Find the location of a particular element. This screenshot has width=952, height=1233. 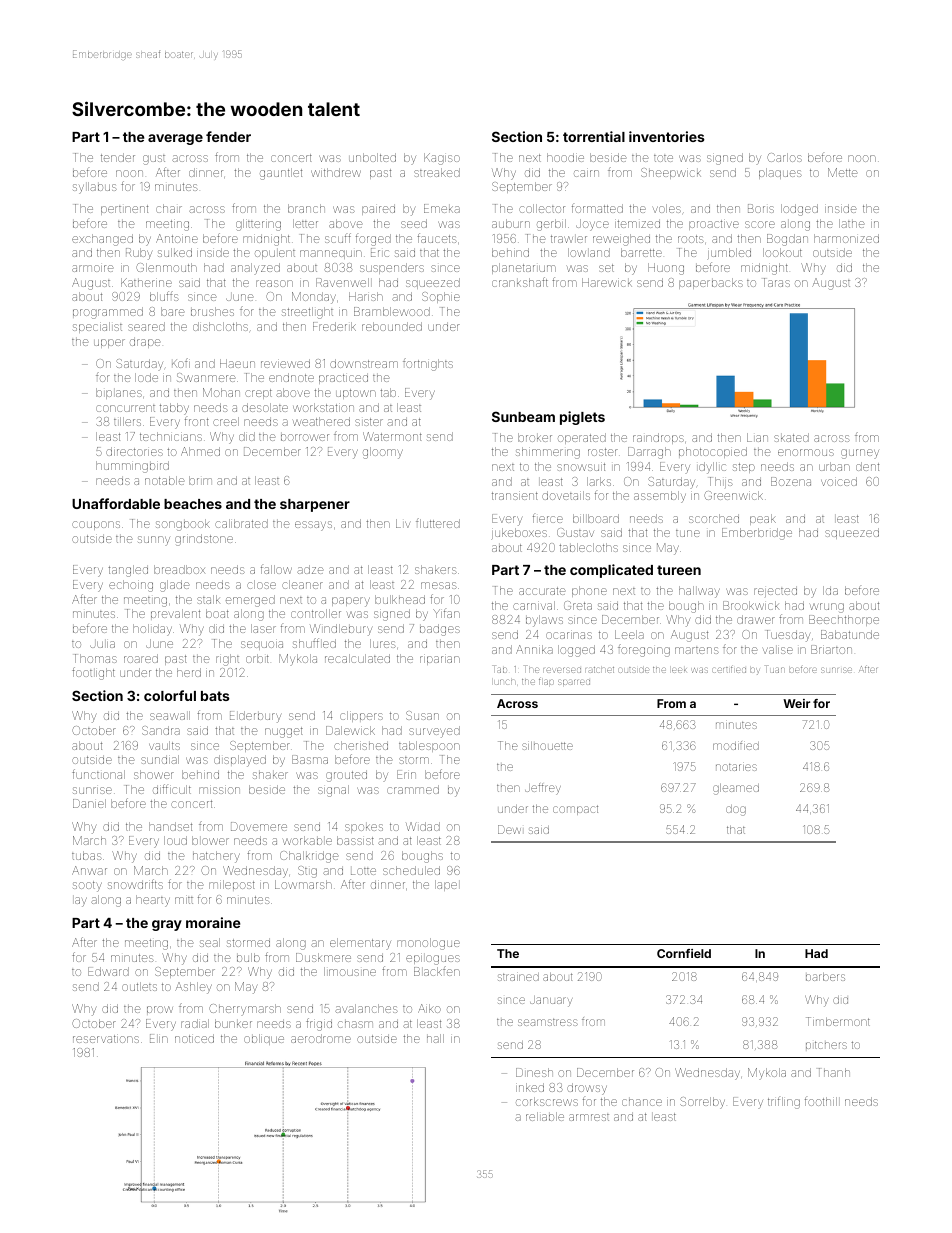

compact is located at coordinates (575, 810).
